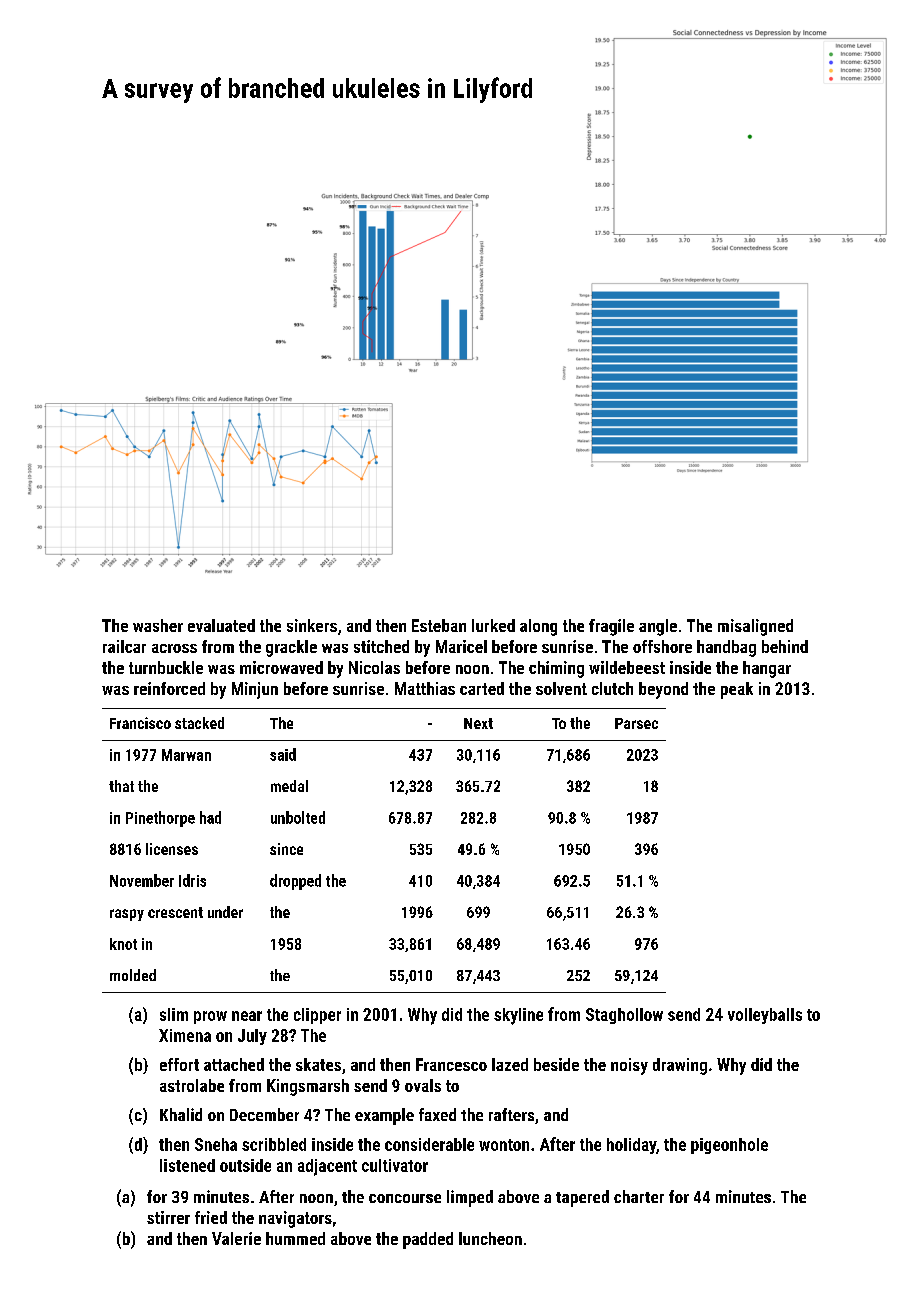  I want to click on washer, so click(158, 625).
